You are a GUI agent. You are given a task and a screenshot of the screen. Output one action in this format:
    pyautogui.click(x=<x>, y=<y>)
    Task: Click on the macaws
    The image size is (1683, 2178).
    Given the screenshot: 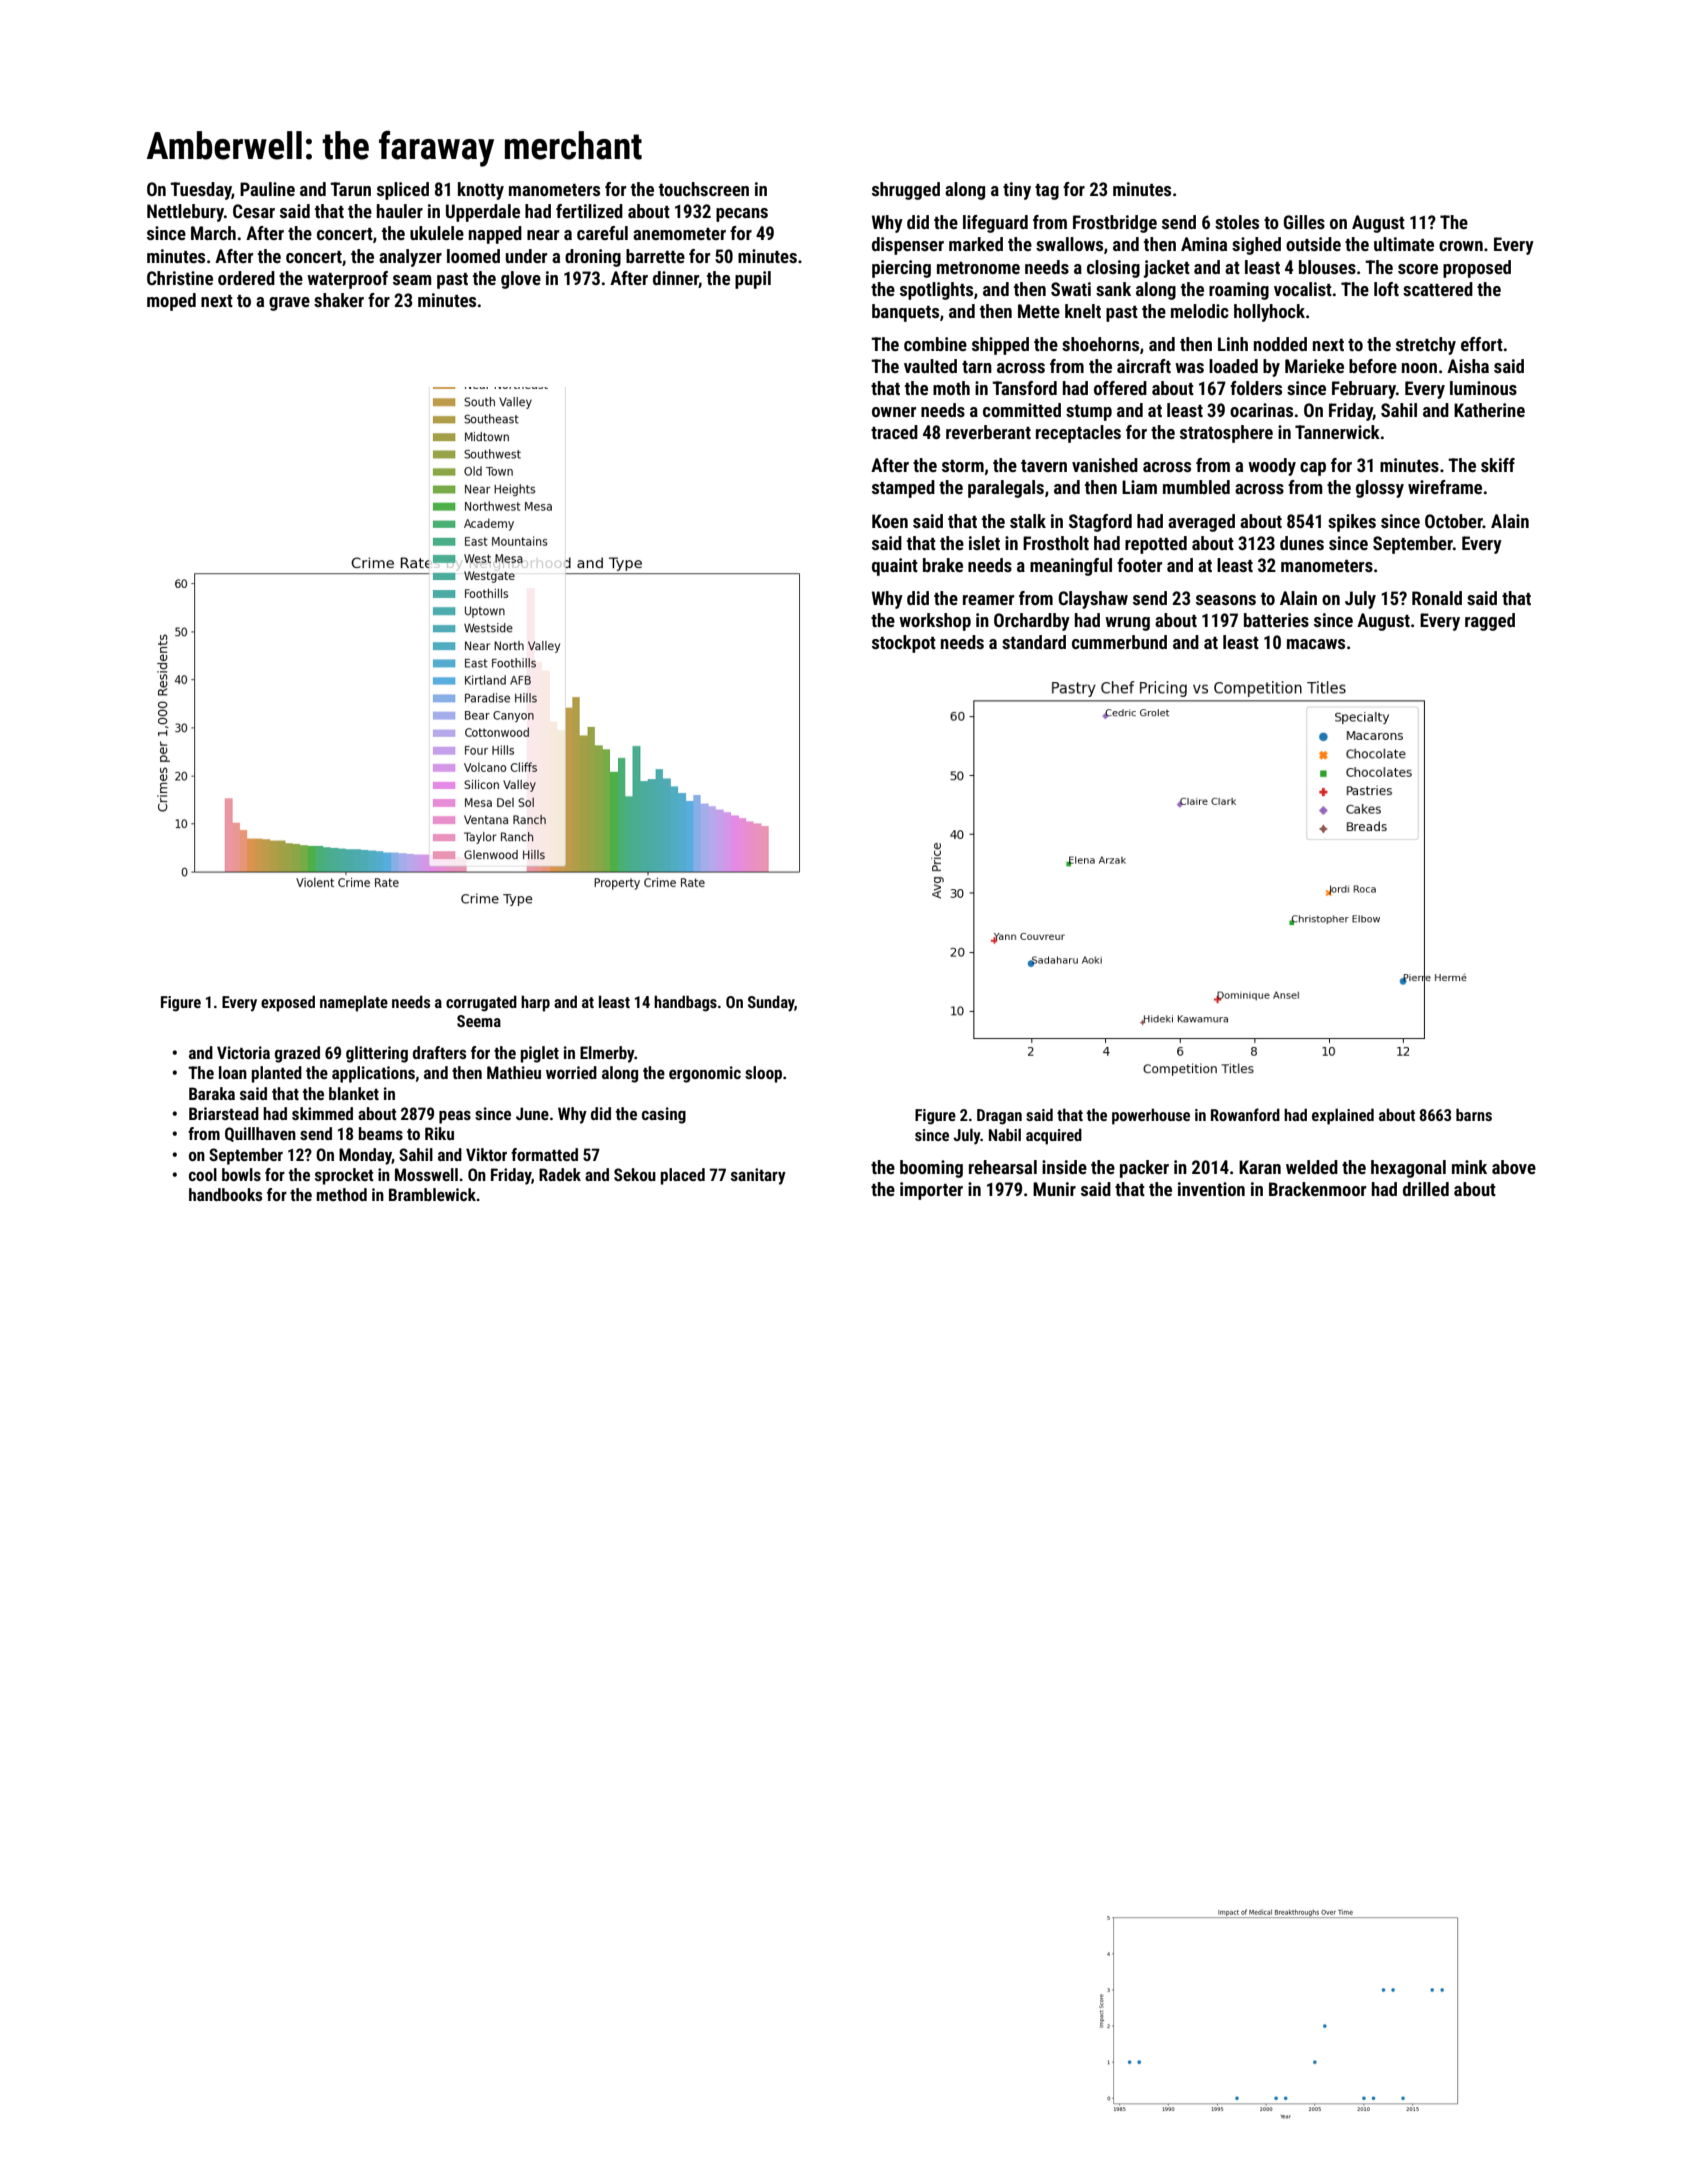 What is the action you would take?
    pyautogui.click(x=1316, y=644)
